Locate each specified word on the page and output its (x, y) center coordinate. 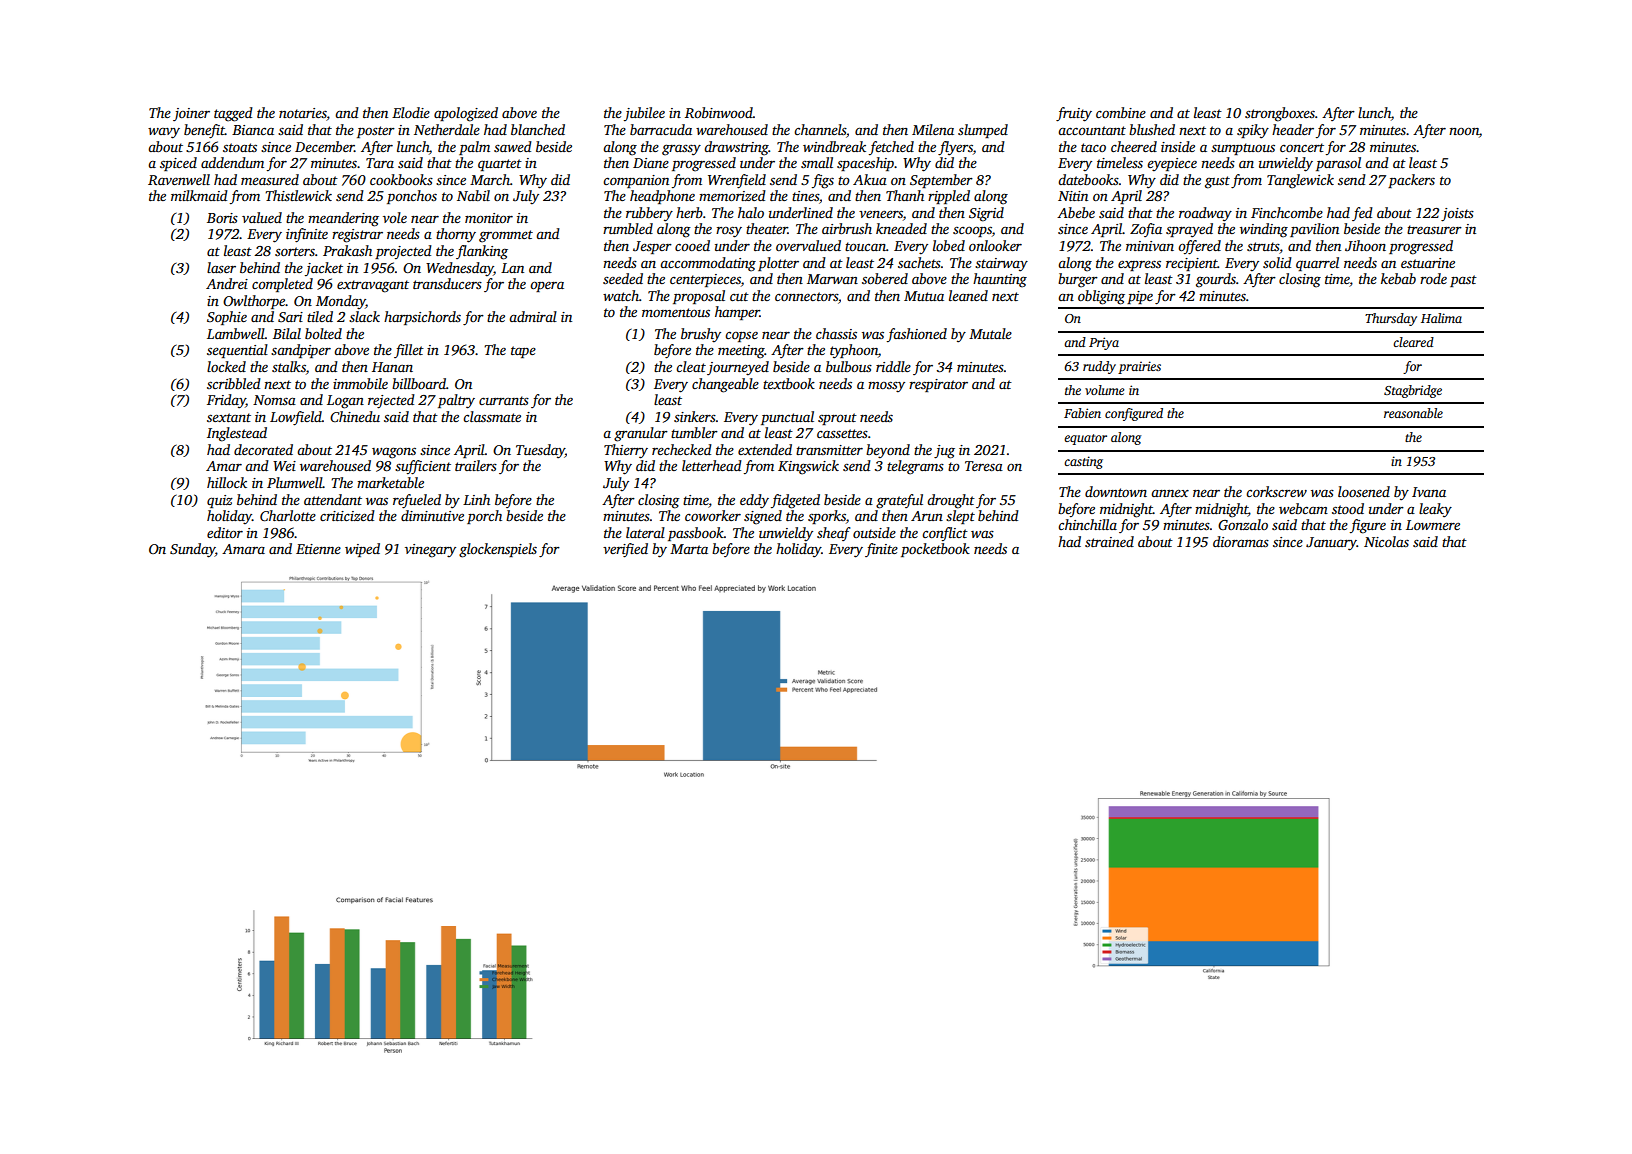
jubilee (644, 114)
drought (951, 501)
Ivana (1429, 492)
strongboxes (1280, 114)
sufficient (423, 467)
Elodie (411, 112)
